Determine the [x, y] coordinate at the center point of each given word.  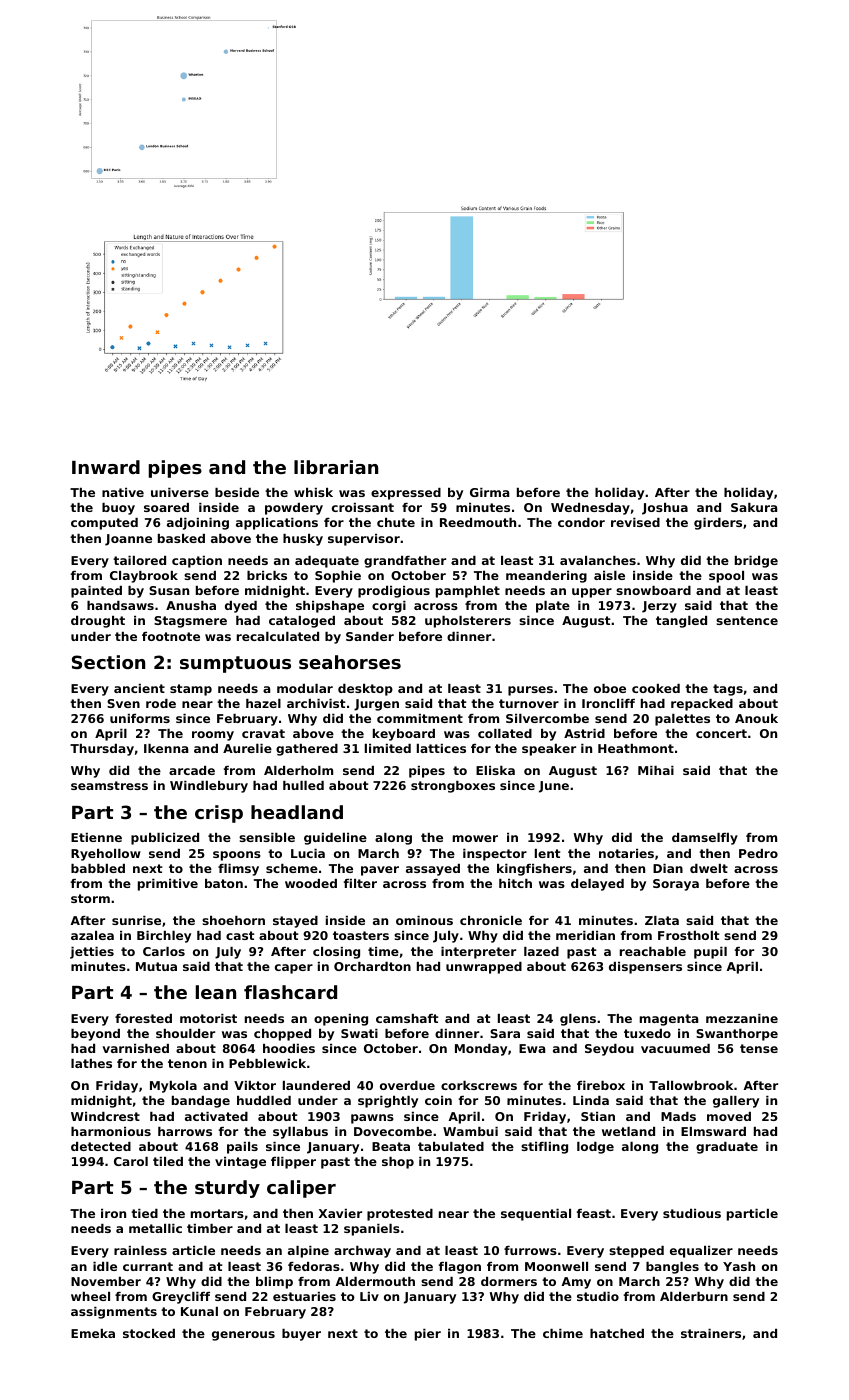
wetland [628, 1131]
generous [243, 1336]
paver [380, 871]
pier [428, 1335]
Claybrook [144, 577]
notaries [626, 853]
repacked [702, 705]
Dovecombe [393, 1131]
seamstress [109, 785]
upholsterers [468, 622]
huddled [264, 1100]
